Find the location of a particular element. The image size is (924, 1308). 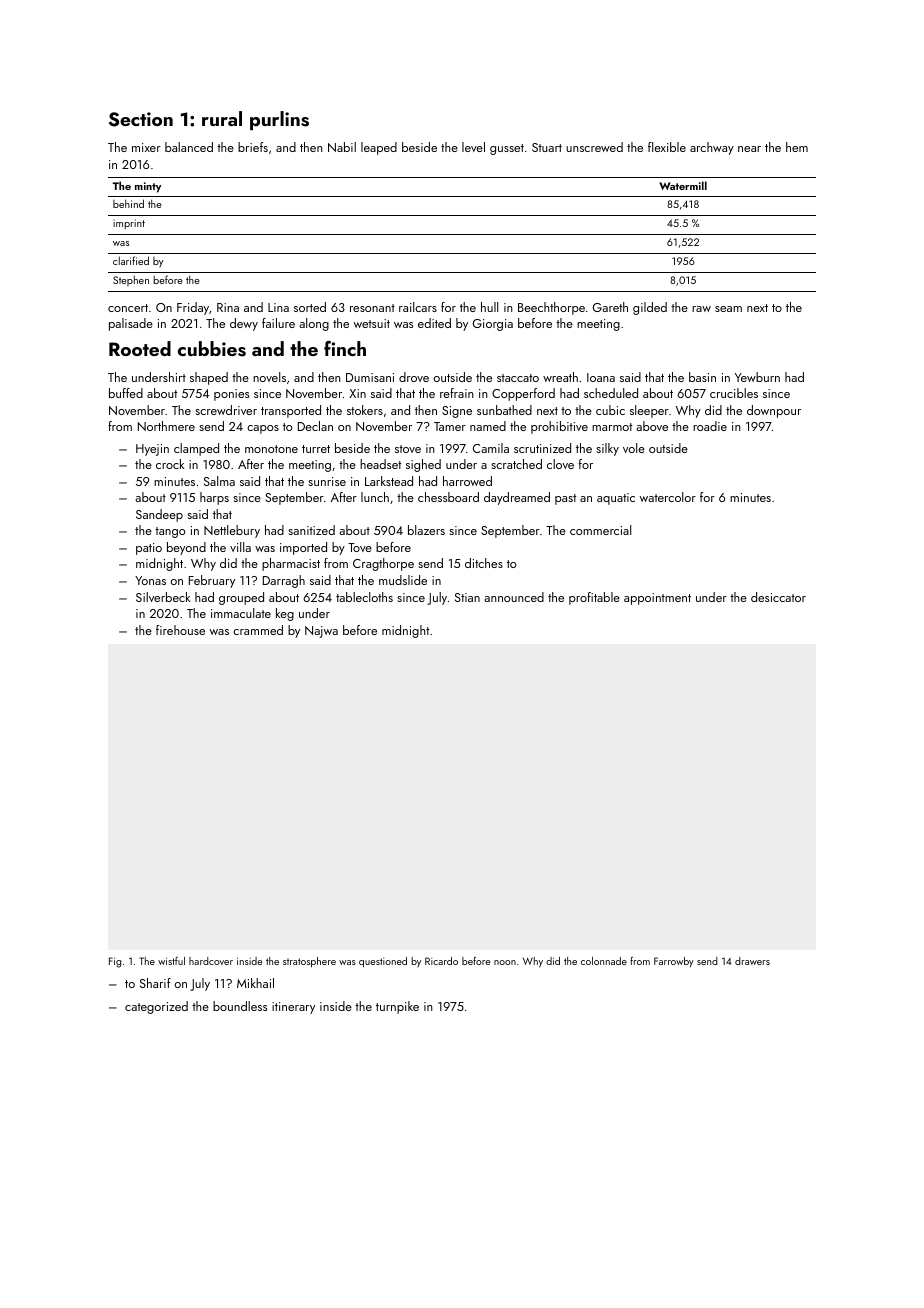

turnpike is located at coordinates (397, 1007).
